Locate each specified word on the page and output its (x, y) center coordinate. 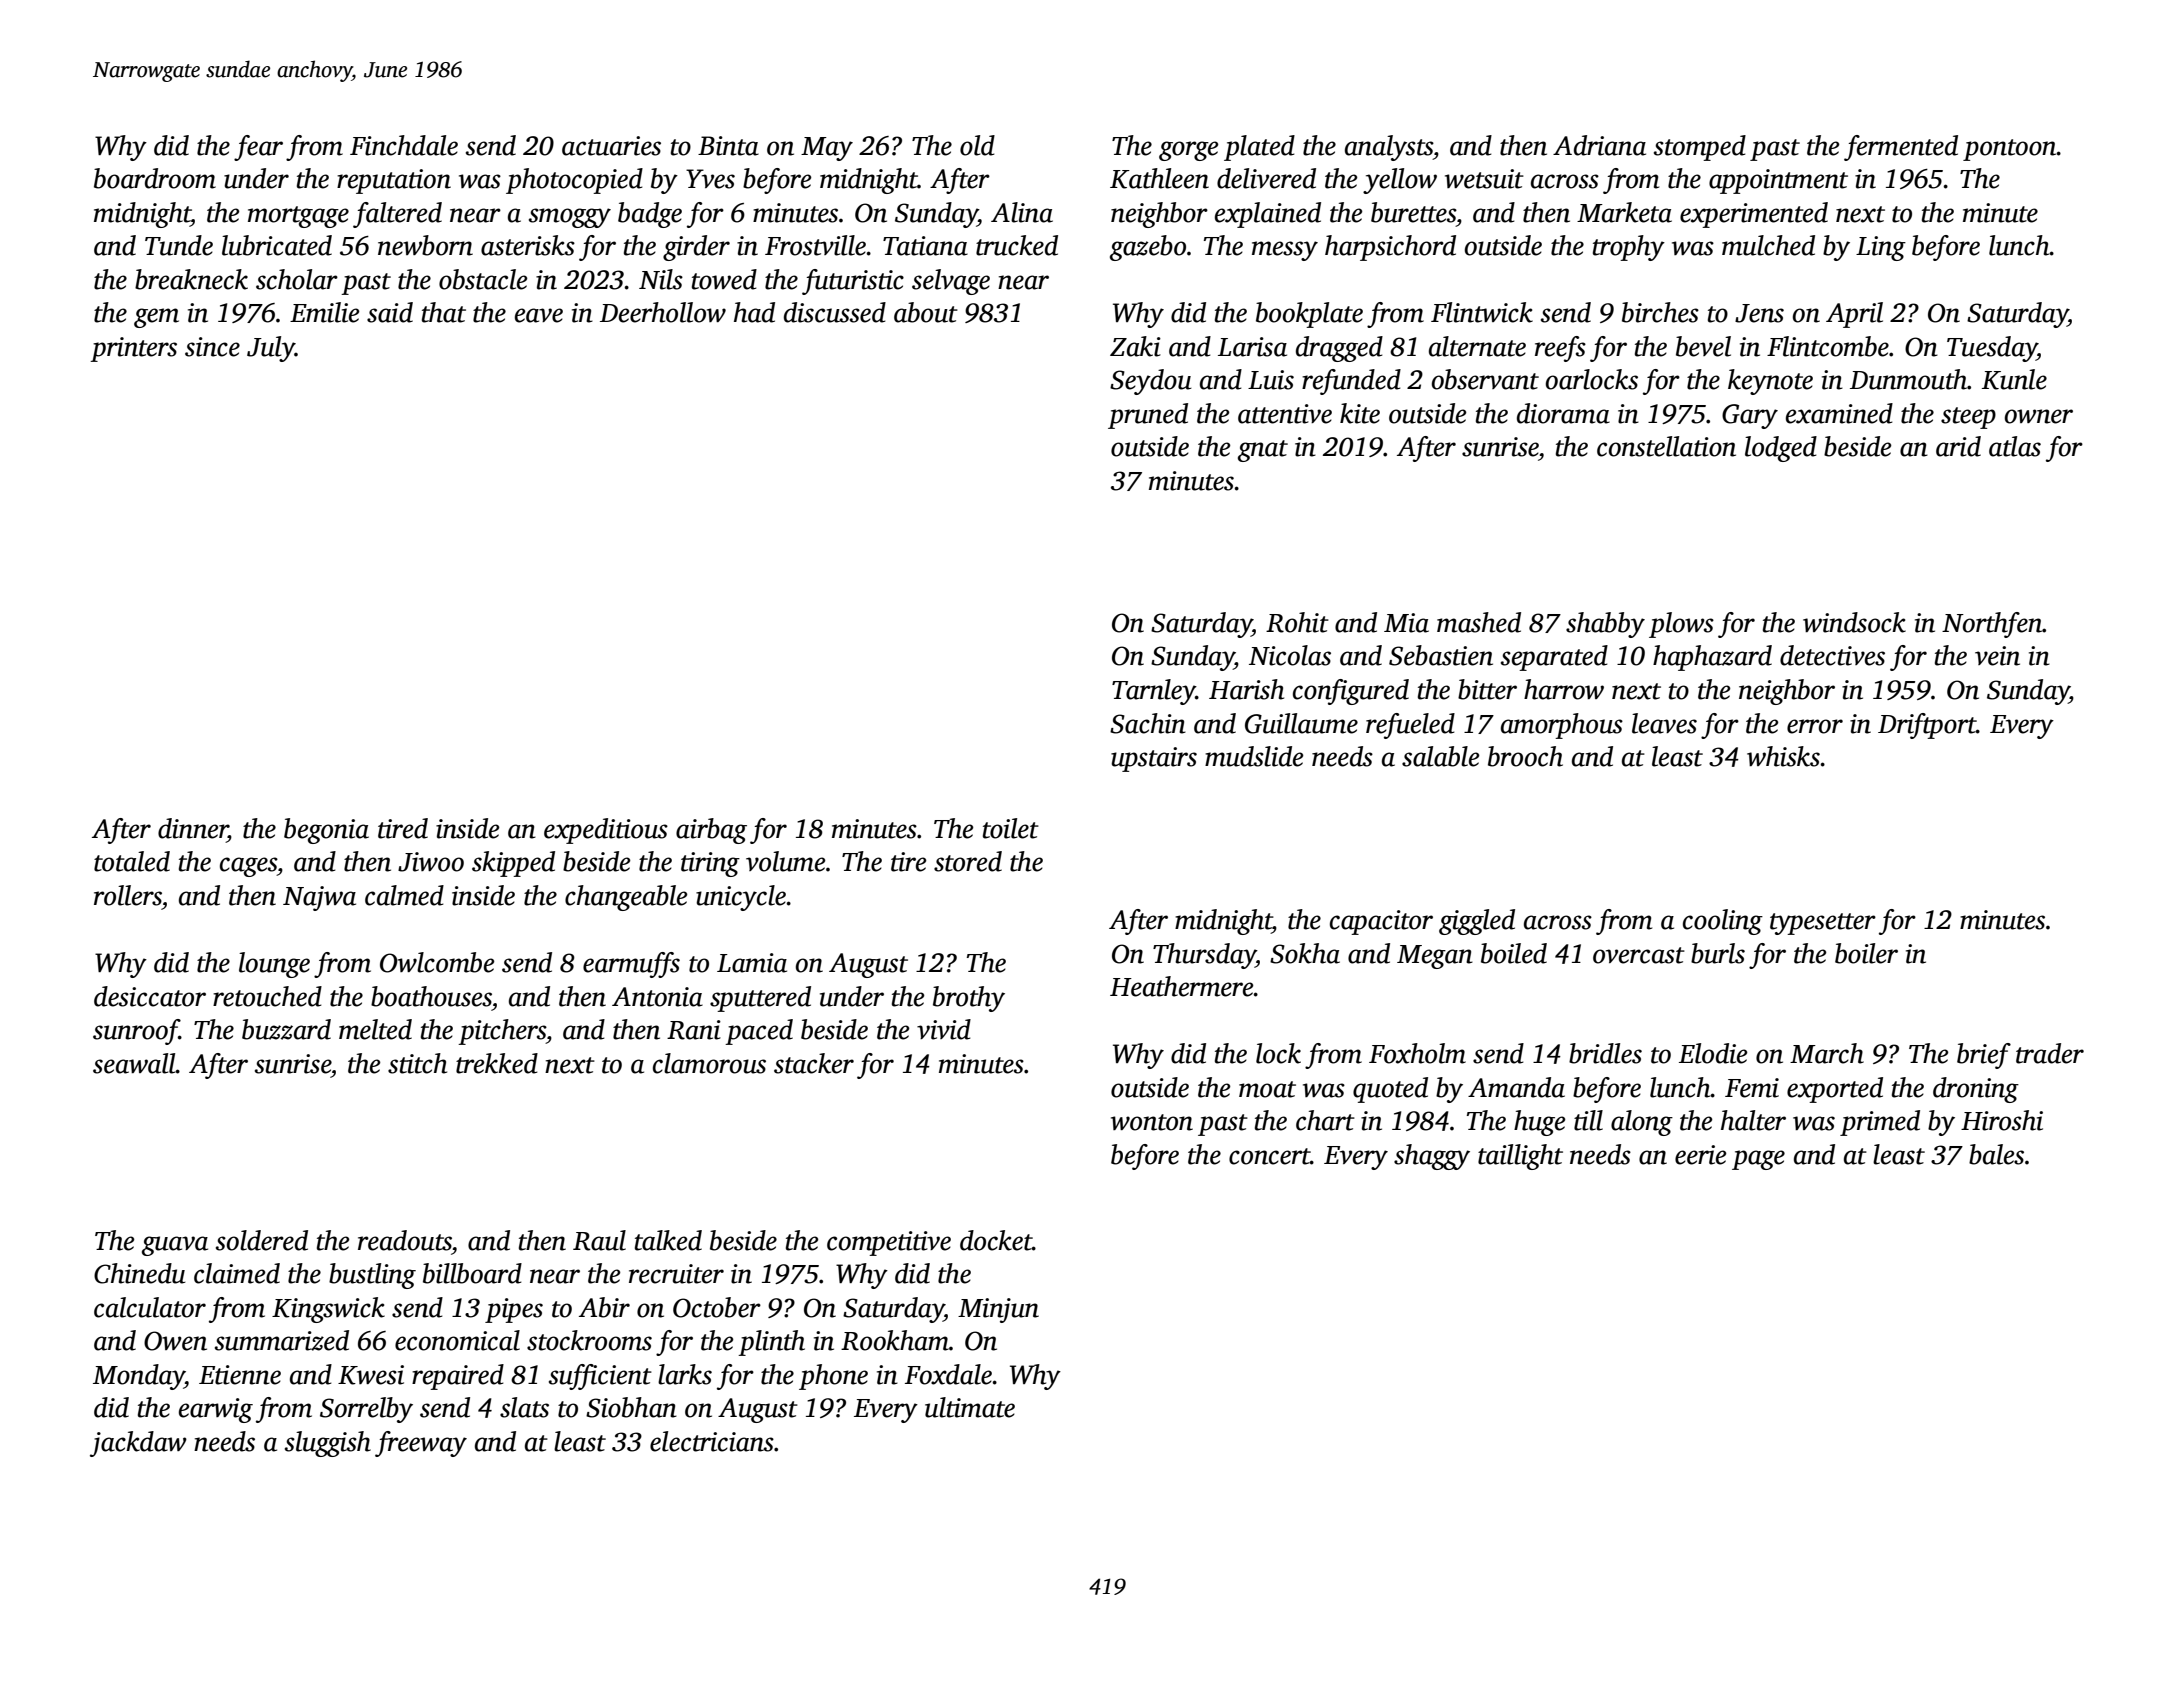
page (1758, 1160)
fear (258, 148)
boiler (1866, 953)
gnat (1263, 451)
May (827, 149)
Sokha (1305, 953)
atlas (2015, 446)
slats (524, 1407)
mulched (1768, 245)
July (271, 349)
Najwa (319, 898)
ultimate (970, 1407)
